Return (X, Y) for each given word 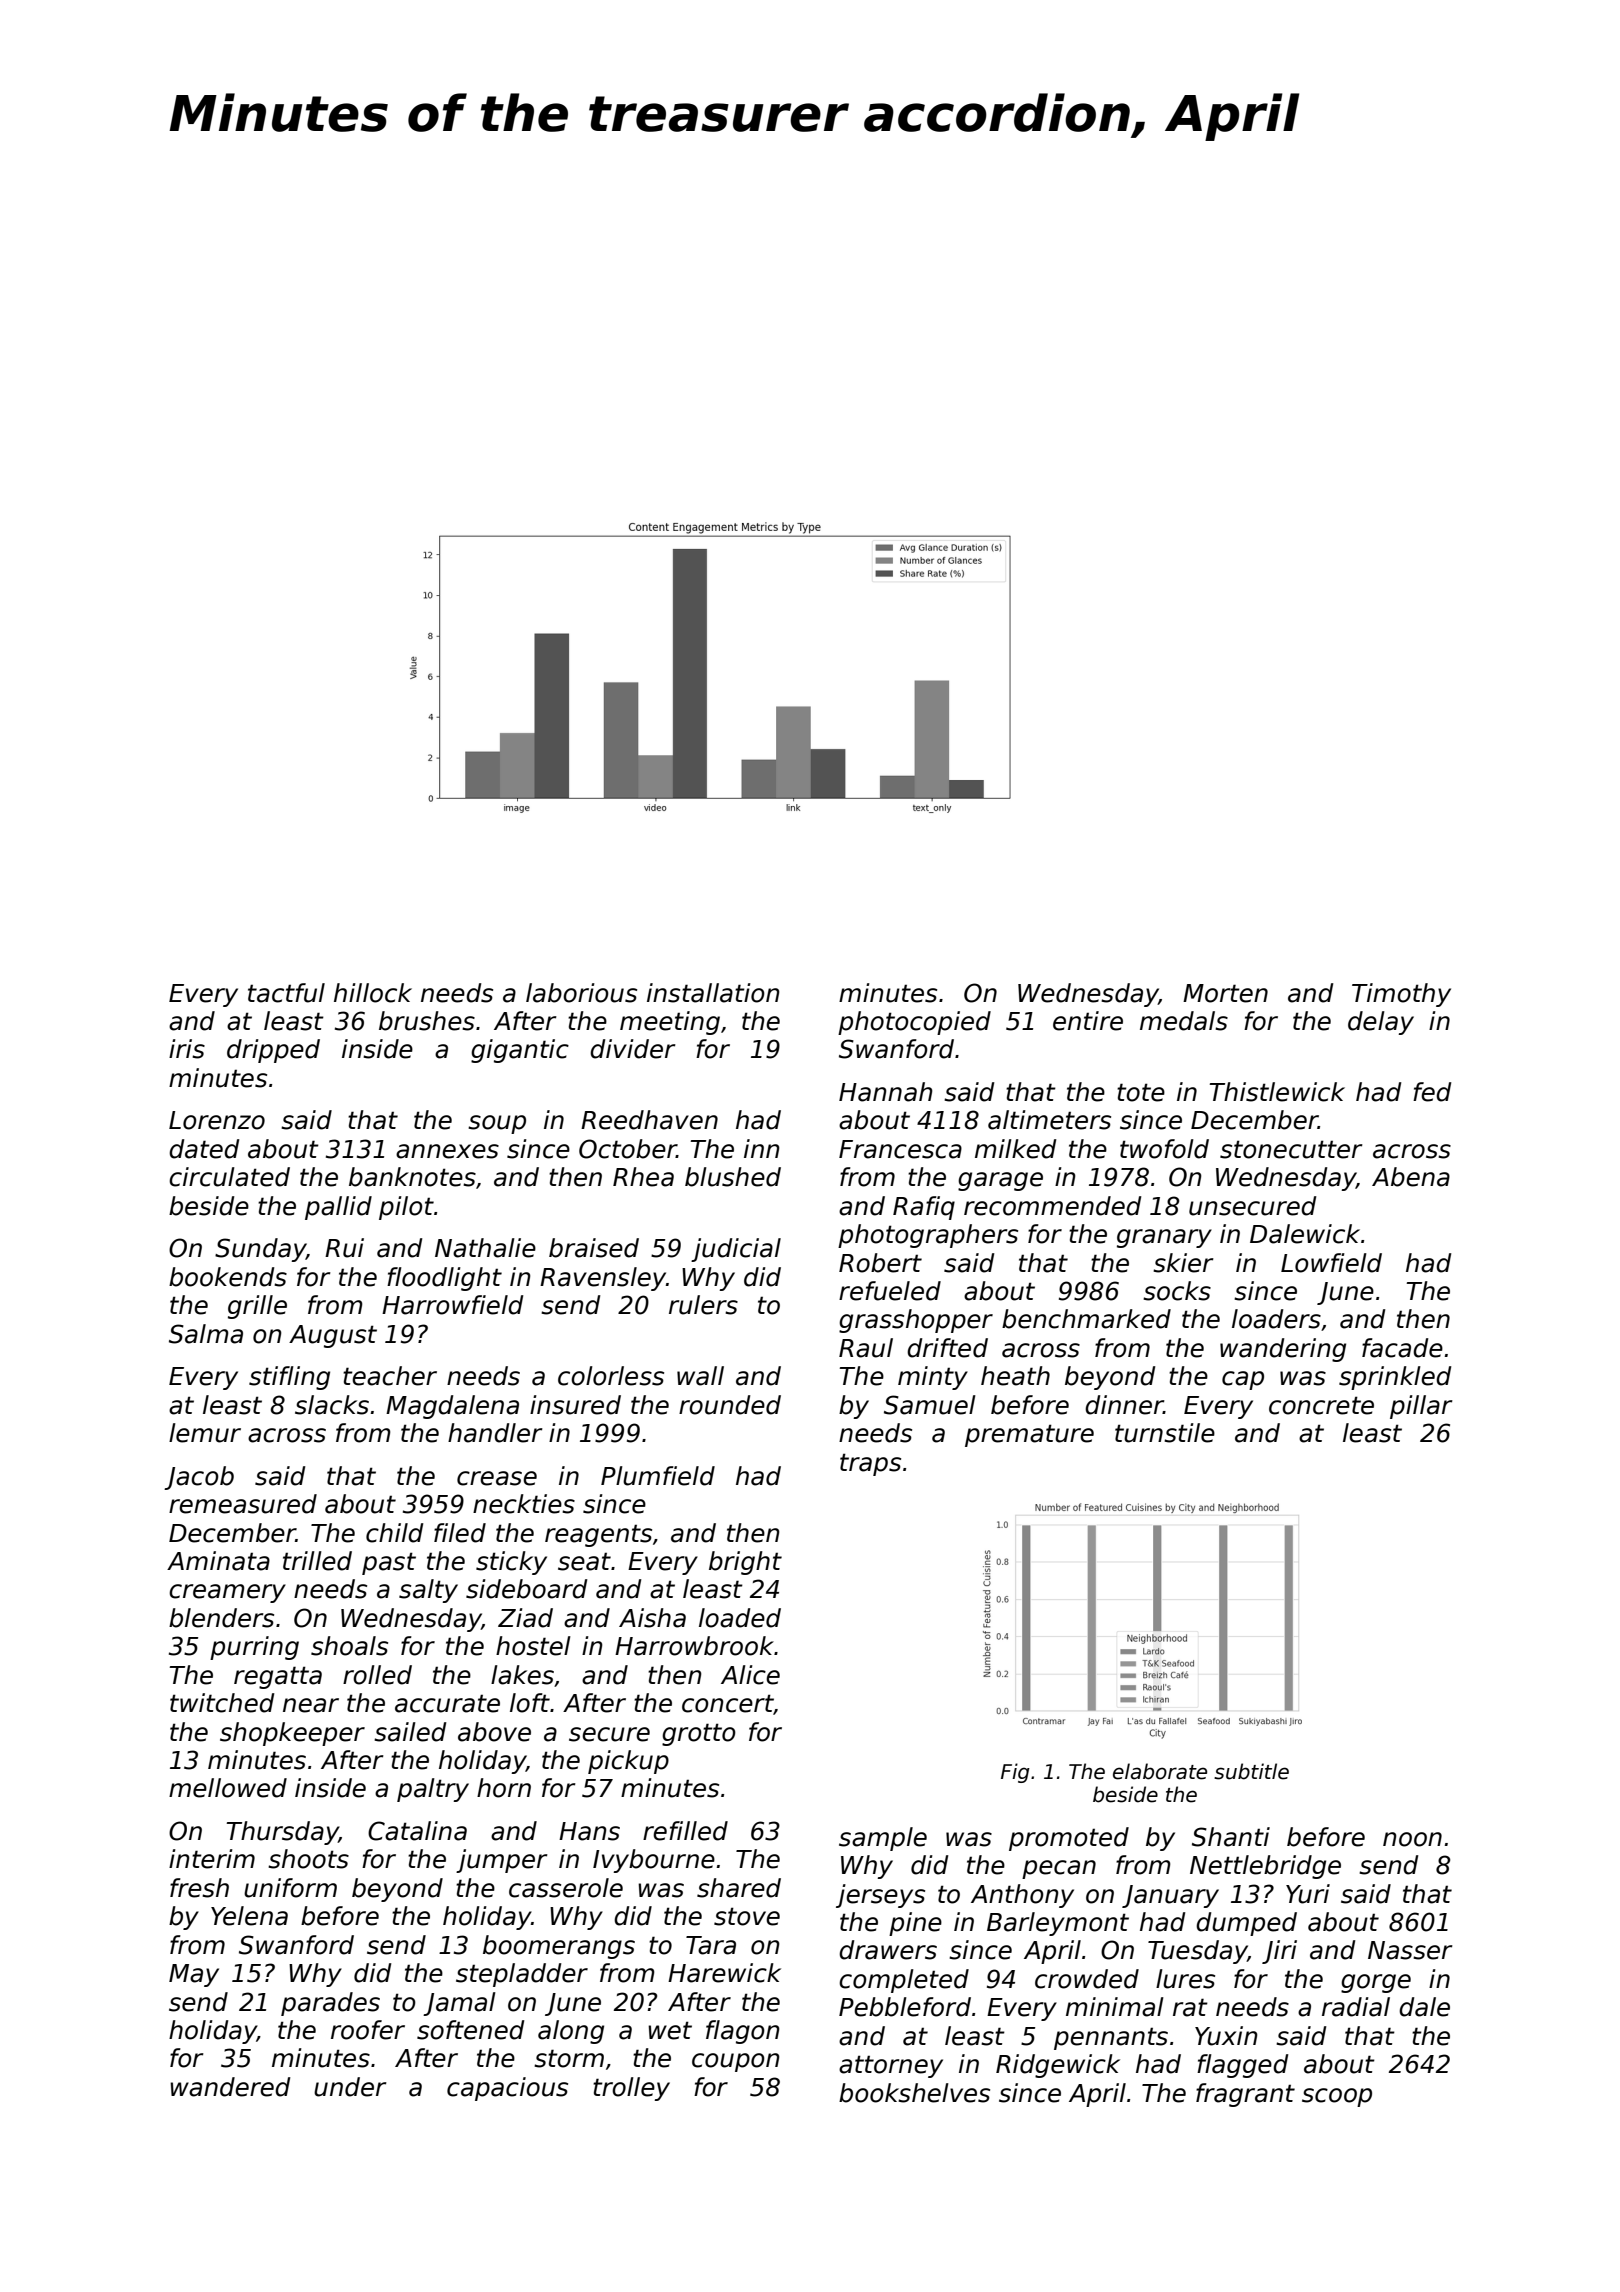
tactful (286, 993)
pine (915, 1924)
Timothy (1401, 995)
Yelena (249, 1916)
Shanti (1231, 1837)
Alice (750, 1675)
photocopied (914, 1023)
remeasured (243, 1504)
